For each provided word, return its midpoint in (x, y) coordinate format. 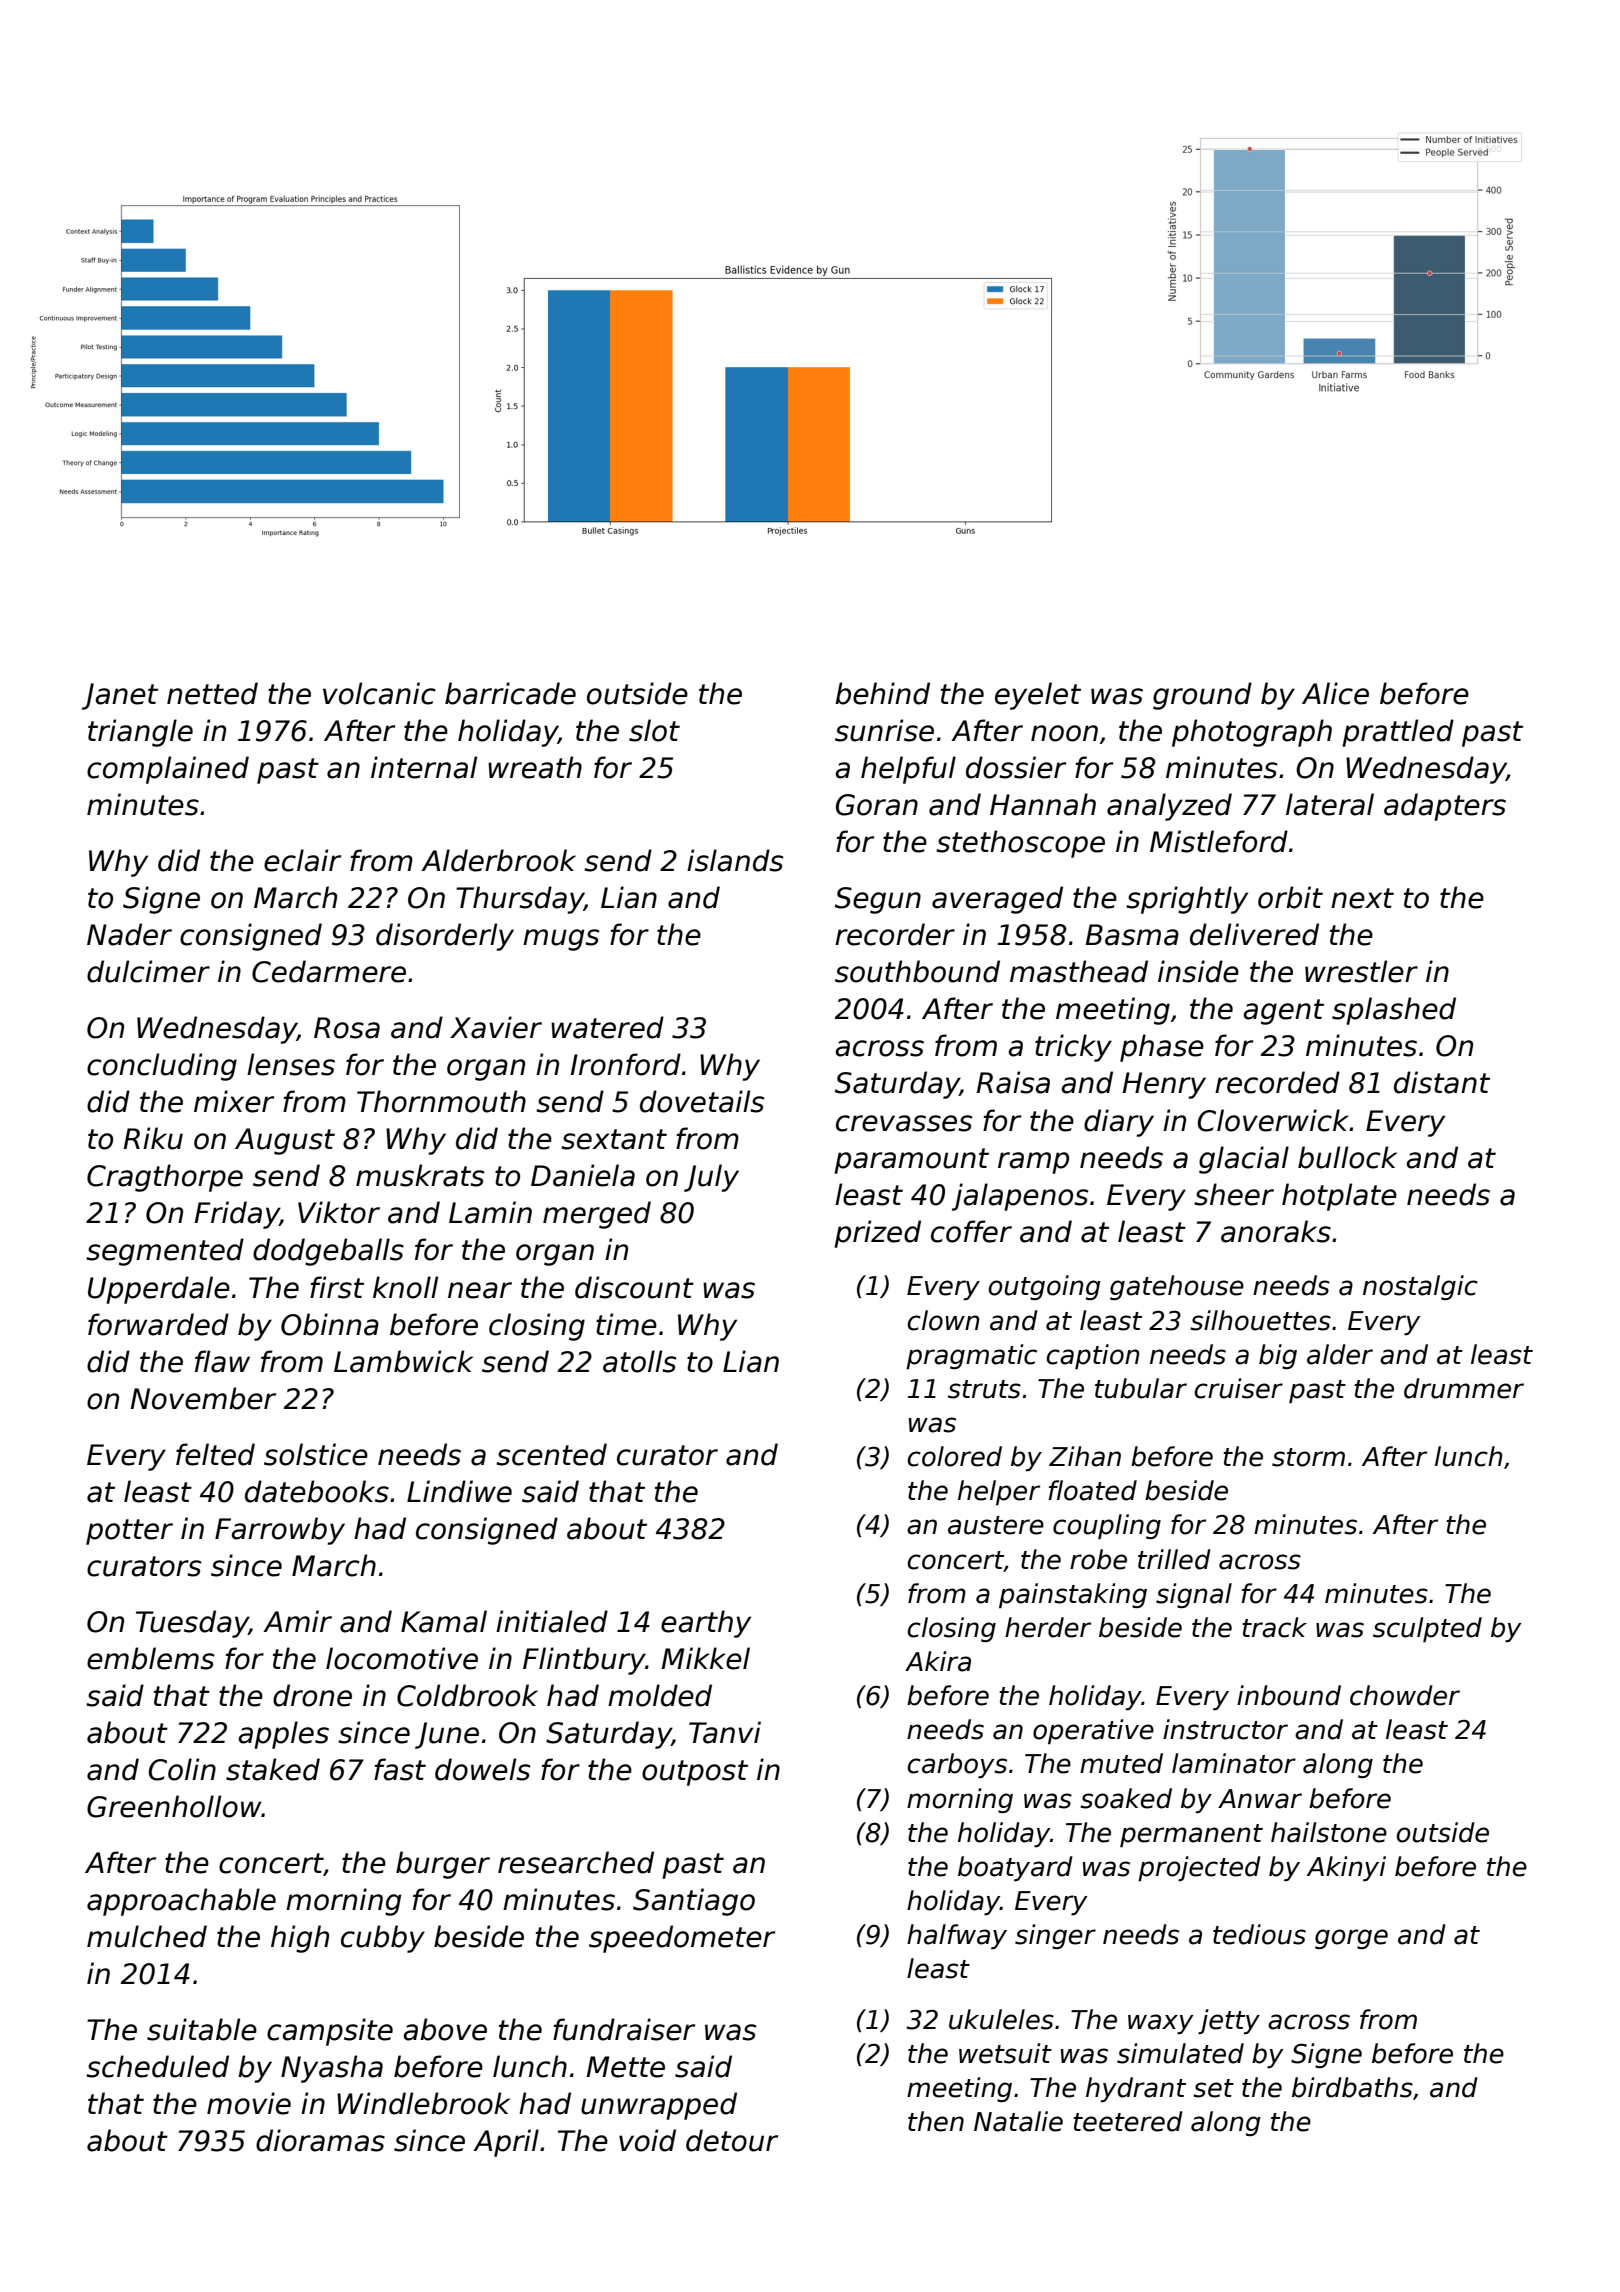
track (1274, 1627)
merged (597, 1215)
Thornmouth (441, 1101)
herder (1048, 1627)
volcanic (379, 693)
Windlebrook (423, 2103)
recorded (1277, 1082)
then (936, 2121)
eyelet (1038, 696)
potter (129, 1532)
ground (1202, 696)
